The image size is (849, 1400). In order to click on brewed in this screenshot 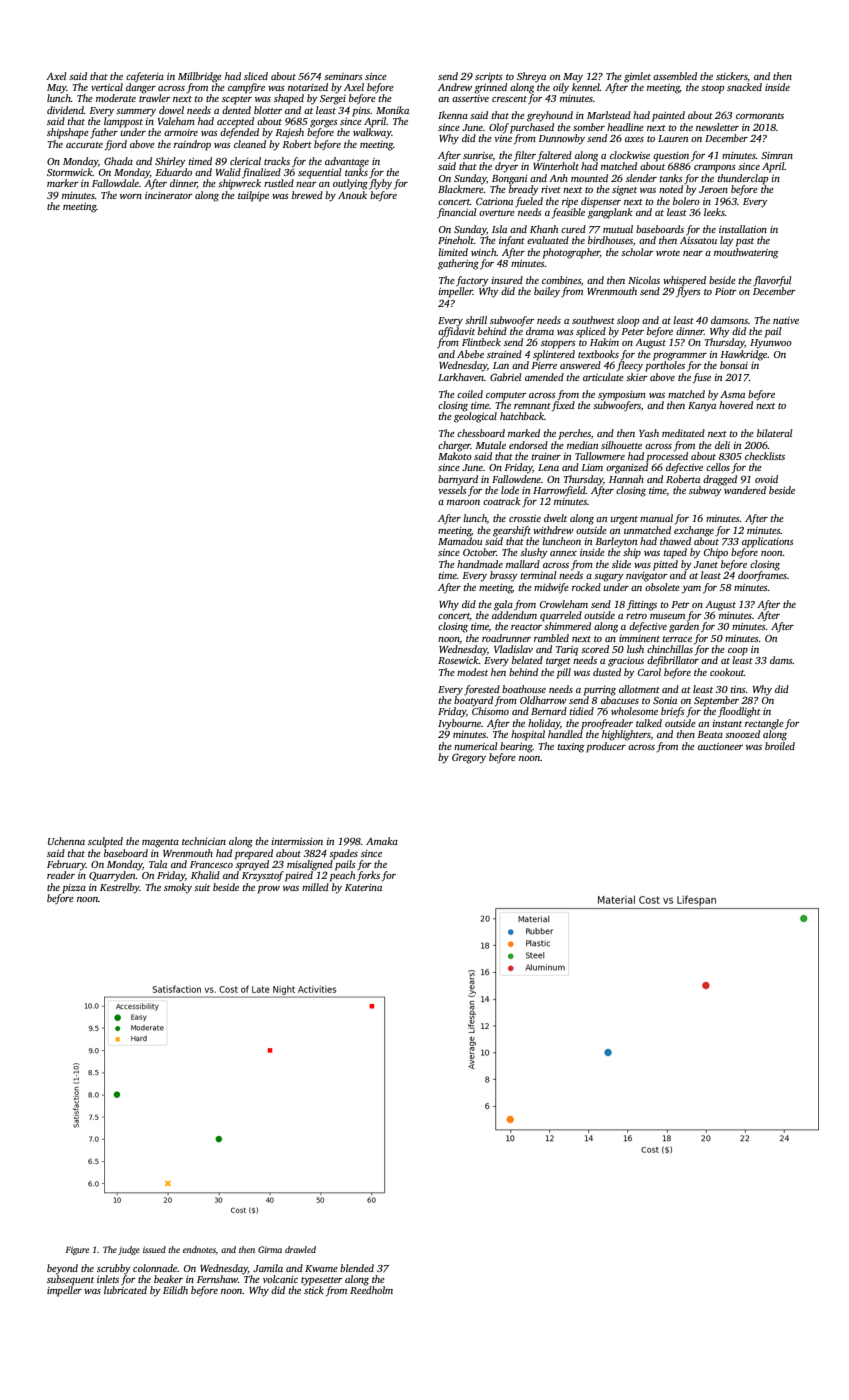, I will do `click(307, 195)`.
